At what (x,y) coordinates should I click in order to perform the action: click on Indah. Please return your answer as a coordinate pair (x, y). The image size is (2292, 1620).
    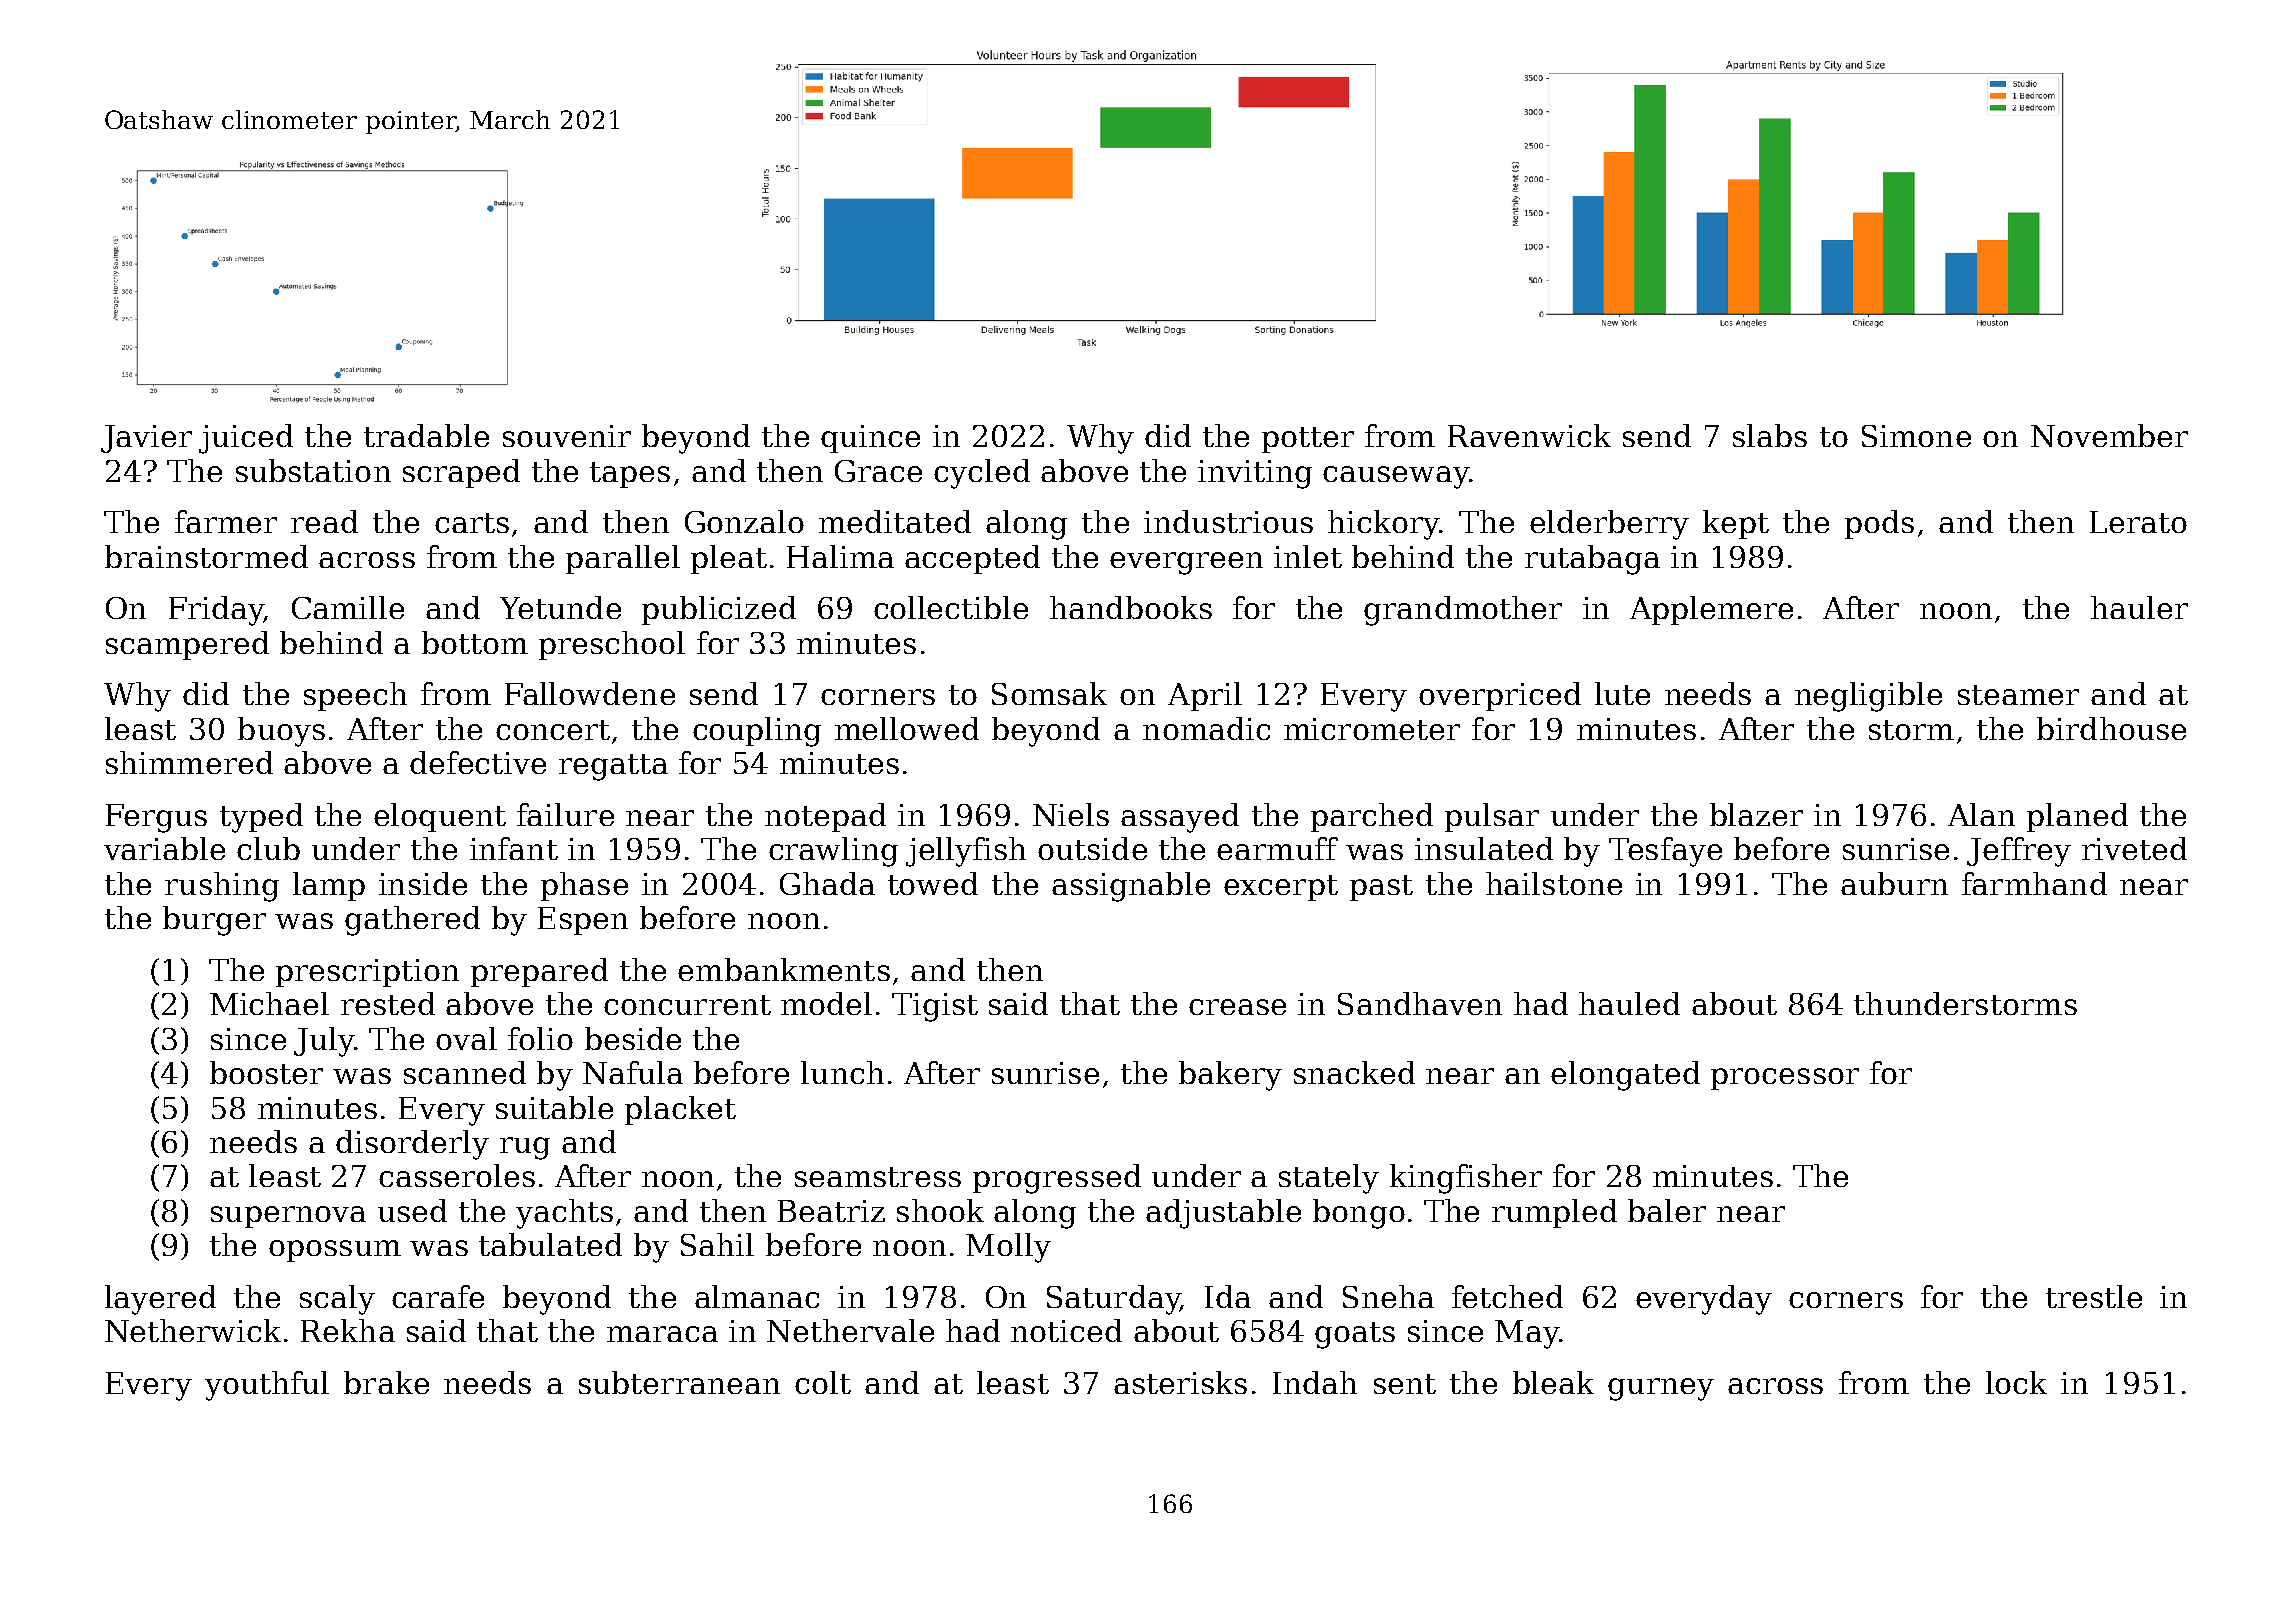
    Looking at the image, I should click on (1315, 1382).
